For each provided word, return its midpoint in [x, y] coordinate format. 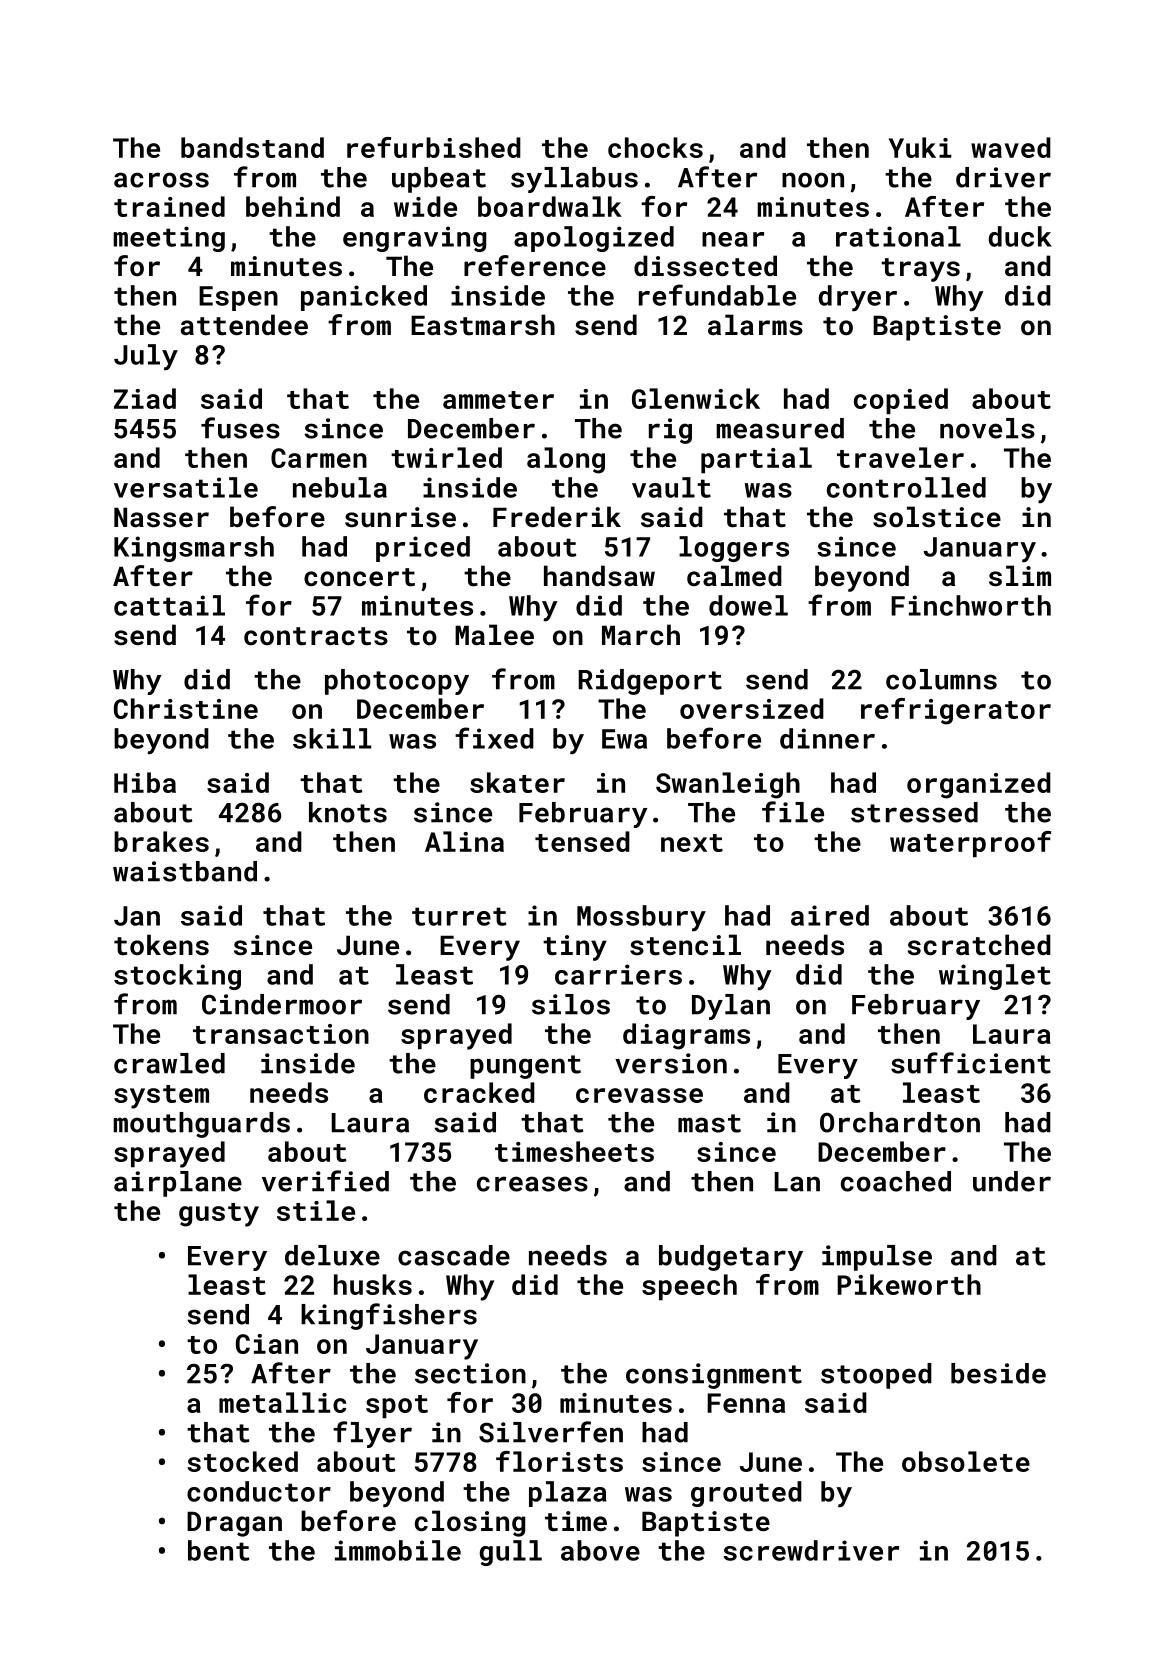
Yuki [920, 147]
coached [896, 1181]
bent [219, 1550]
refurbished [434, 147]
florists [559, 1461]
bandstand [252, 147]
